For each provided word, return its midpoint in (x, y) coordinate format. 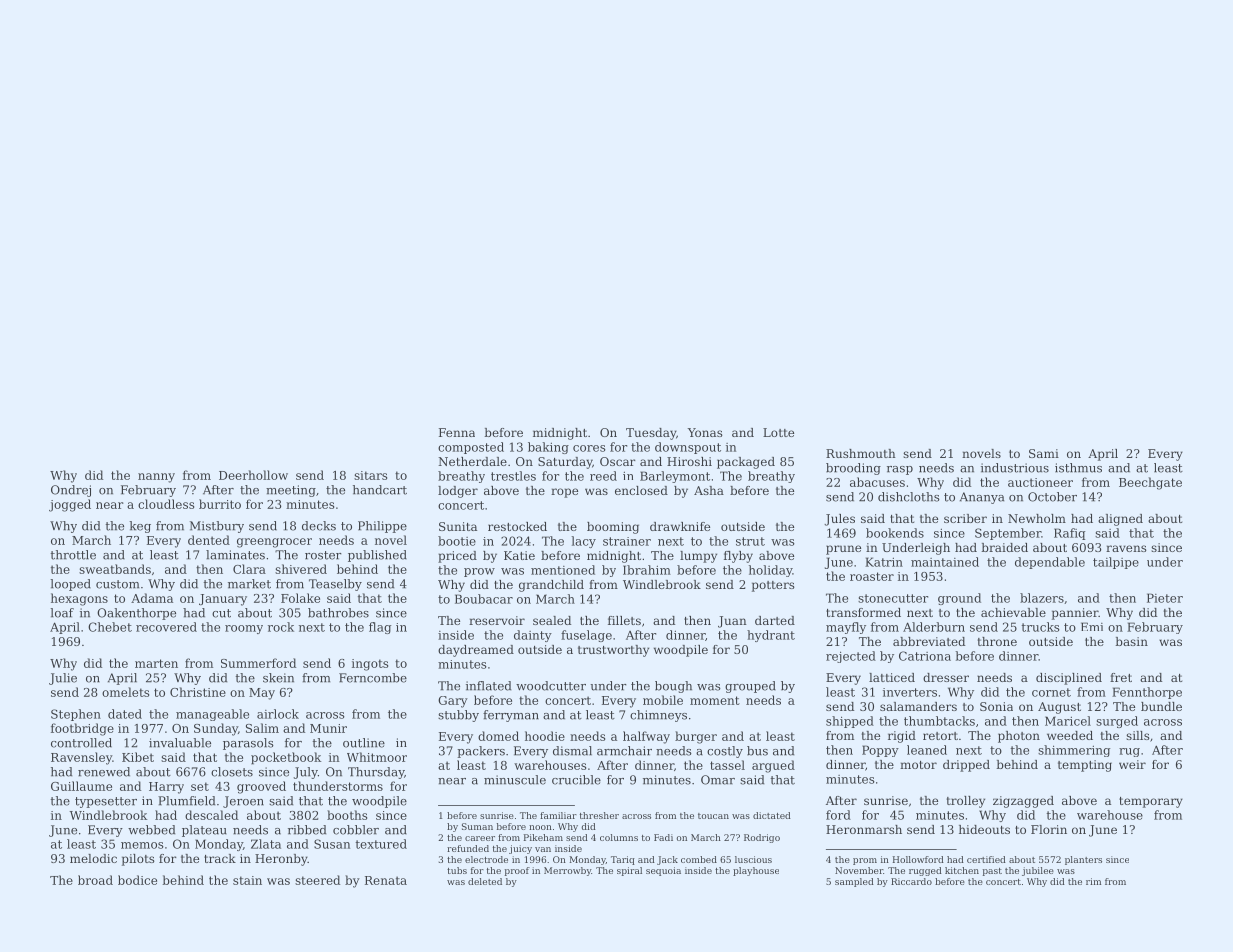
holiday (770, 571)
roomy (244, 629)
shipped (850, 722)
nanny (156, 478)
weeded (1070, 735)
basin (1131, 641)
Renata (386, 880)
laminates (235, 555)
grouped (750, 687)
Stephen (76, 715)
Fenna (457, 432)
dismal (572, 751)
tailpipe (1116, 563)
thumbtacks (939, 721)
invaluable (180, 743)
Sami (1044, 453)
